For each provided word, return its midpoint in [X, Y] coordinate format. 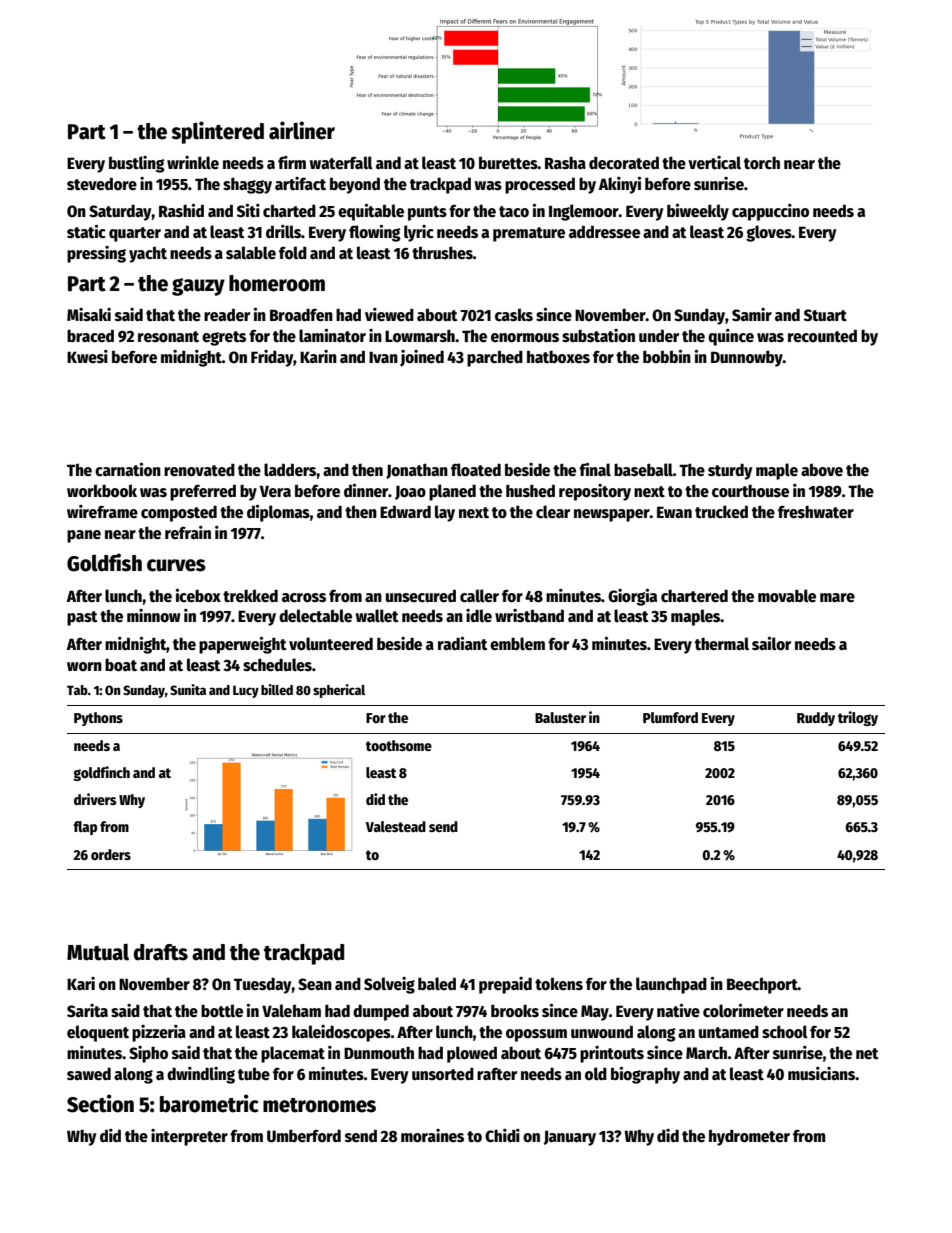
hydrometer [749, 1137]
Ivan [383, 357]
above [822, 469]
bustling [137, 164]
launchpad [671, 985]
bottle [222, 1011]
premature [529, 234]
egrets [224, 338]
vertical [714, 163]
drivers [95, 799]
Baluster [560, 717]
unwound [602, 1031]
